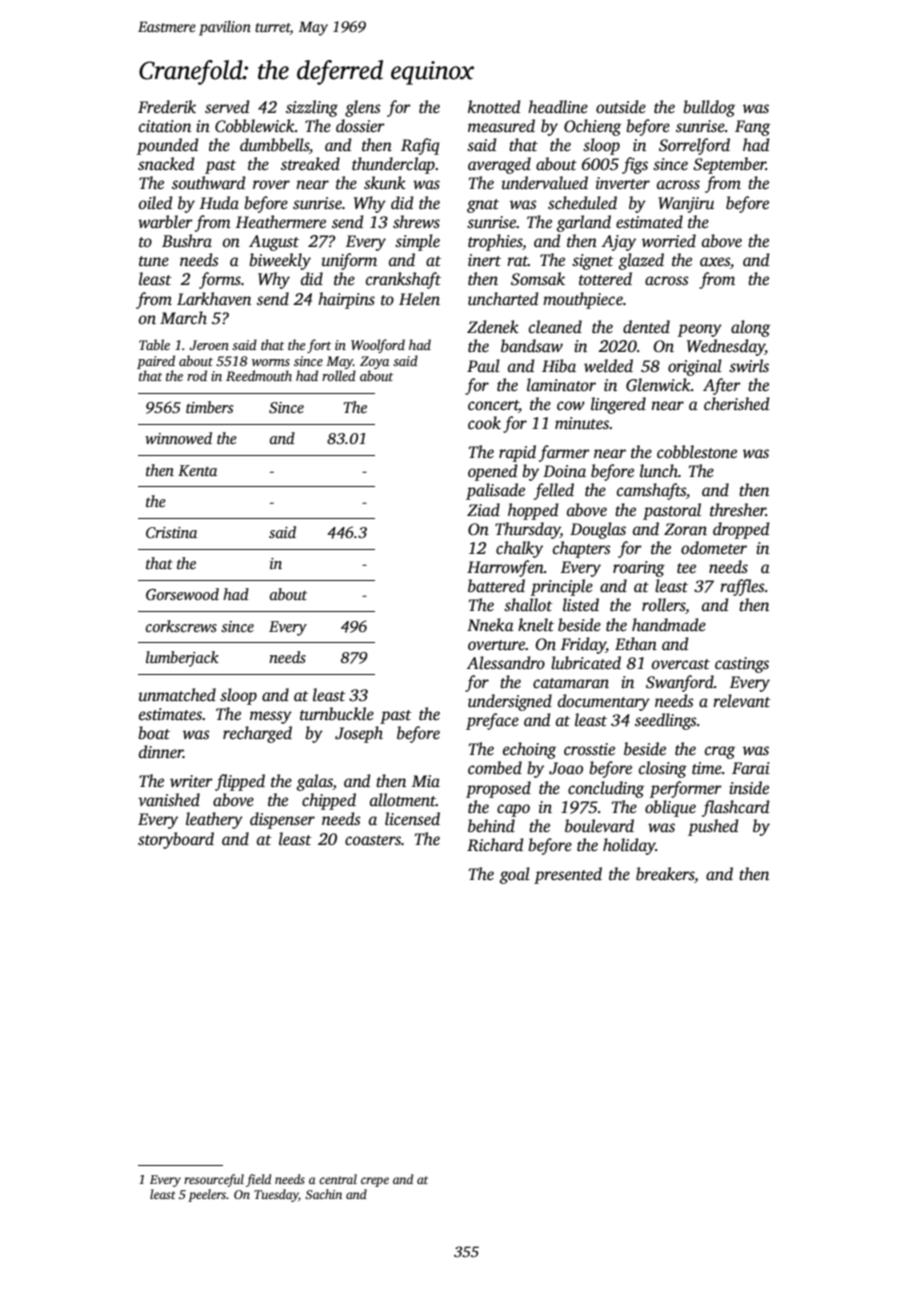 The image size is (908, 1316). I want to click on axes, so click(715, 262).
